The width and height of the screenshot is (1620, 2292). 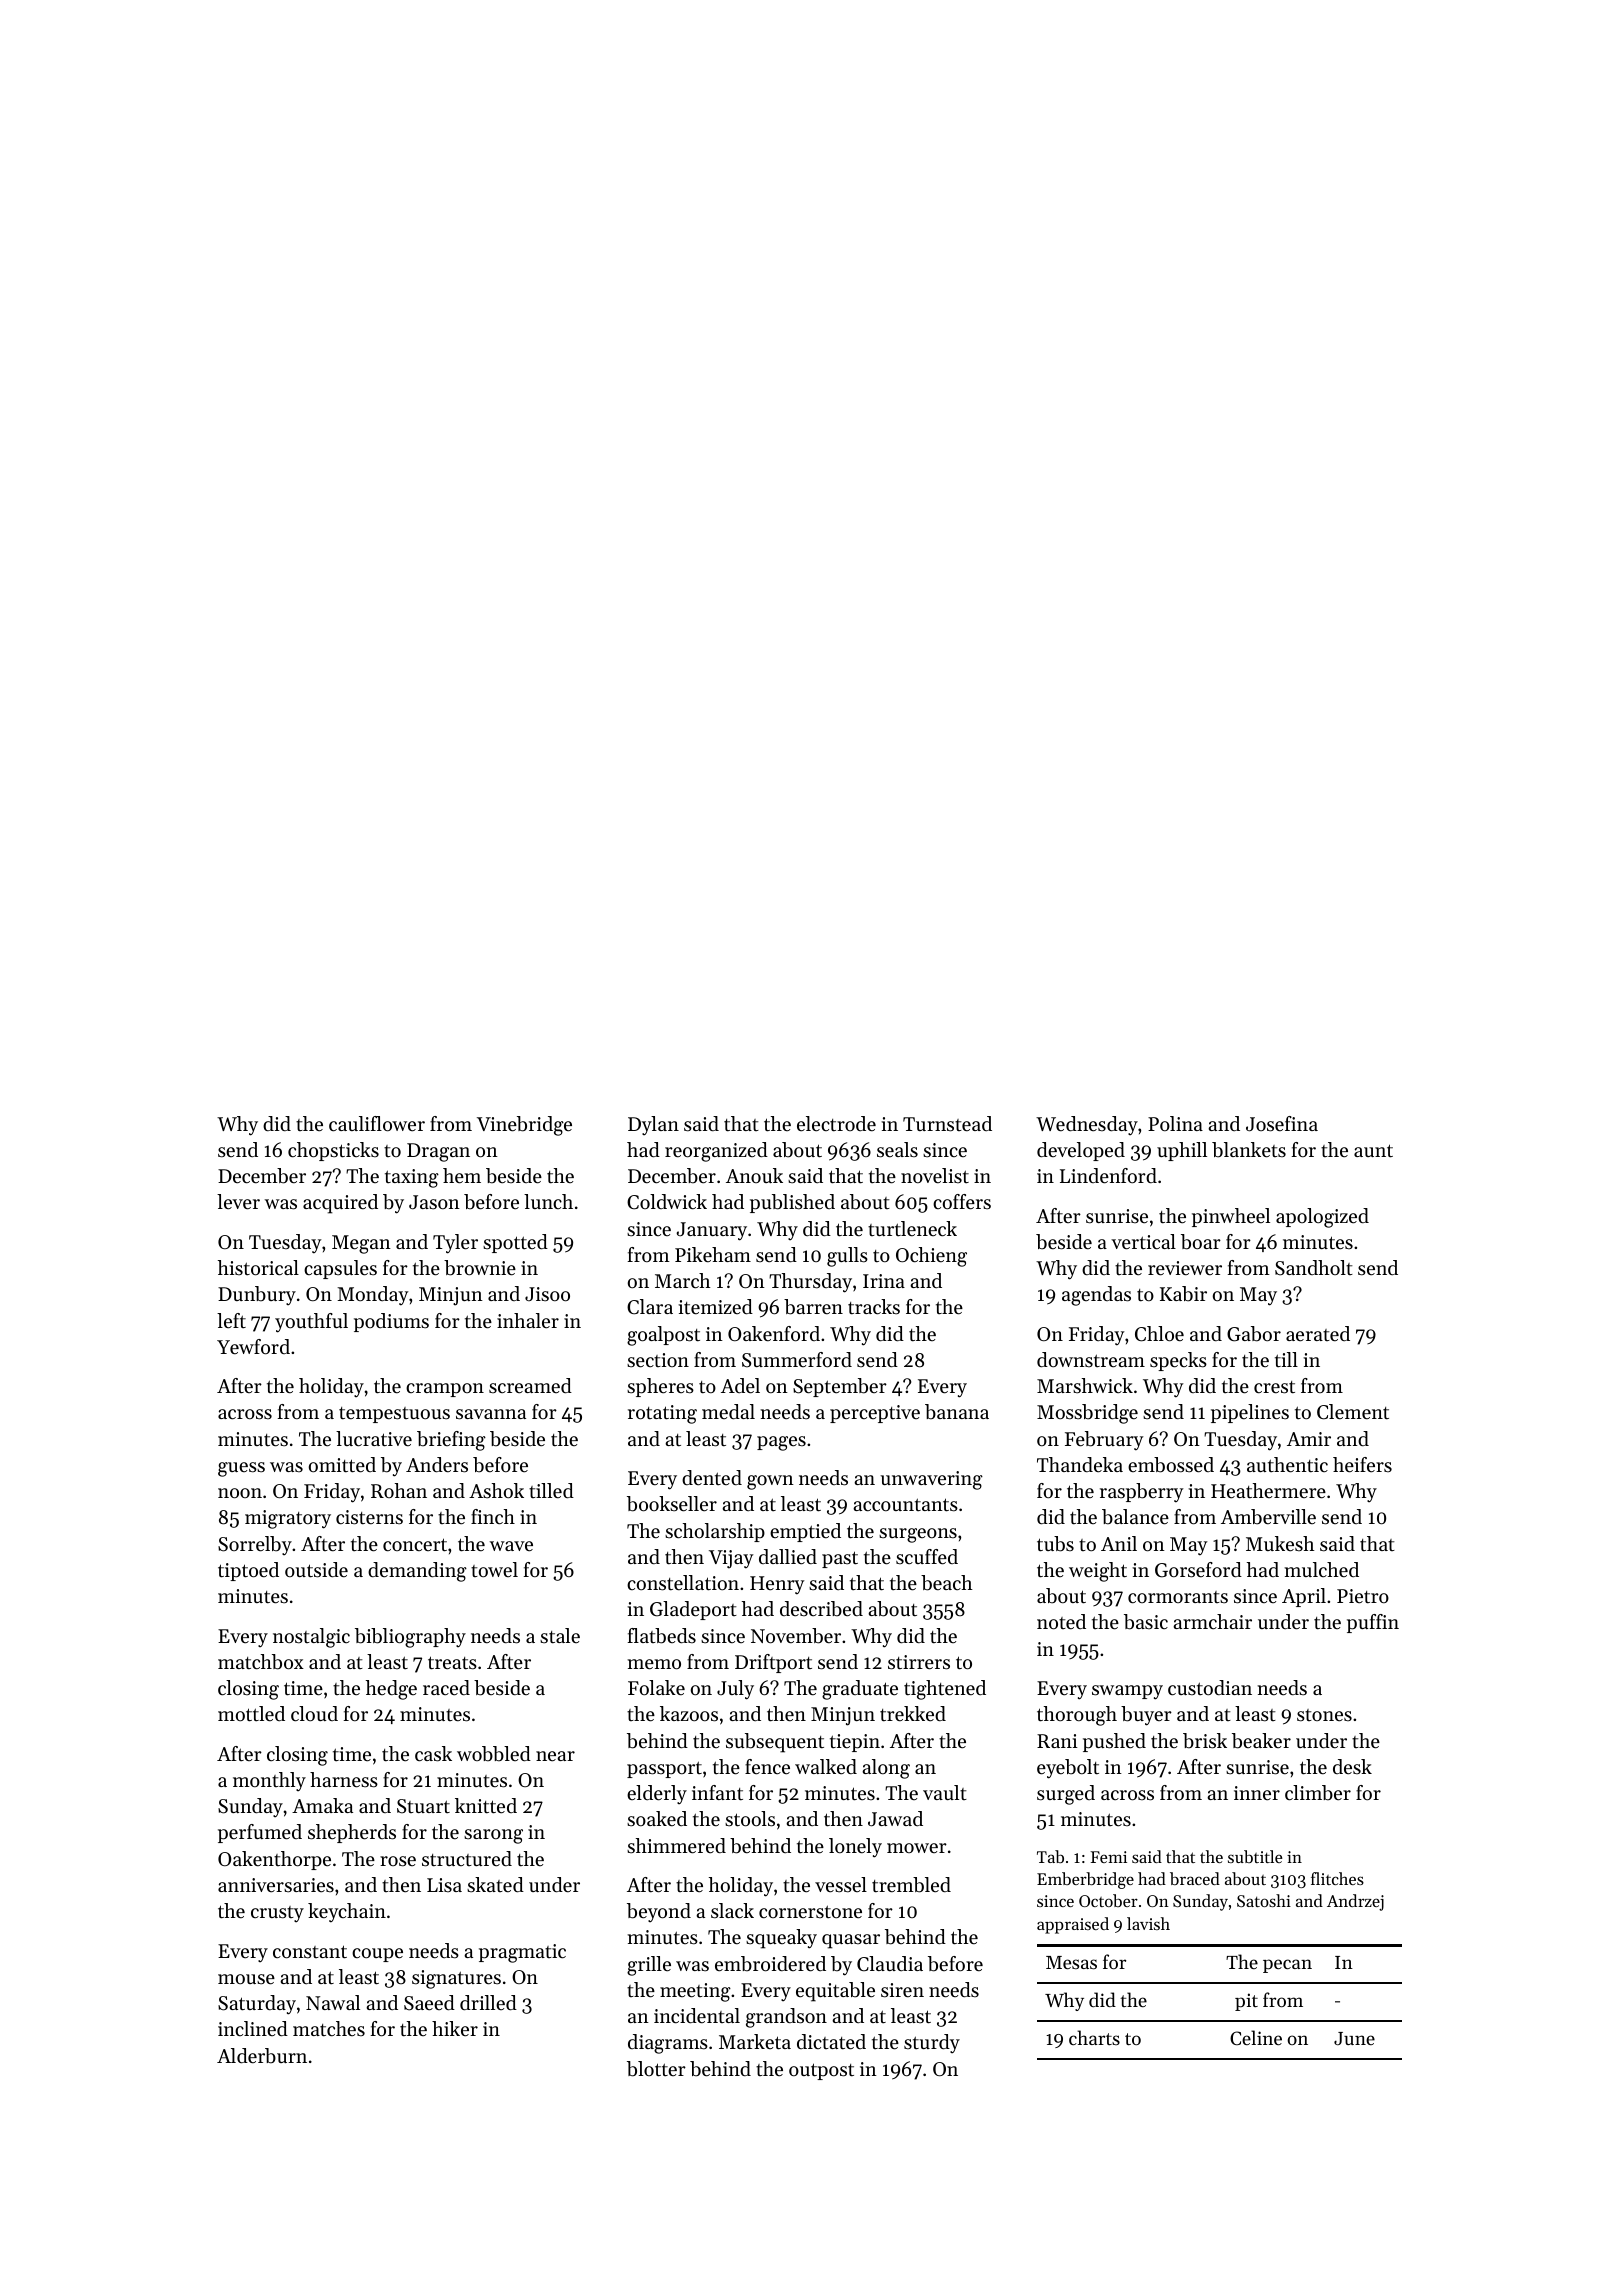 What do you see at coordinates (255, 1545) in the screenshot?
I see `Sorrelby` at bounding box center [255, 1545].
